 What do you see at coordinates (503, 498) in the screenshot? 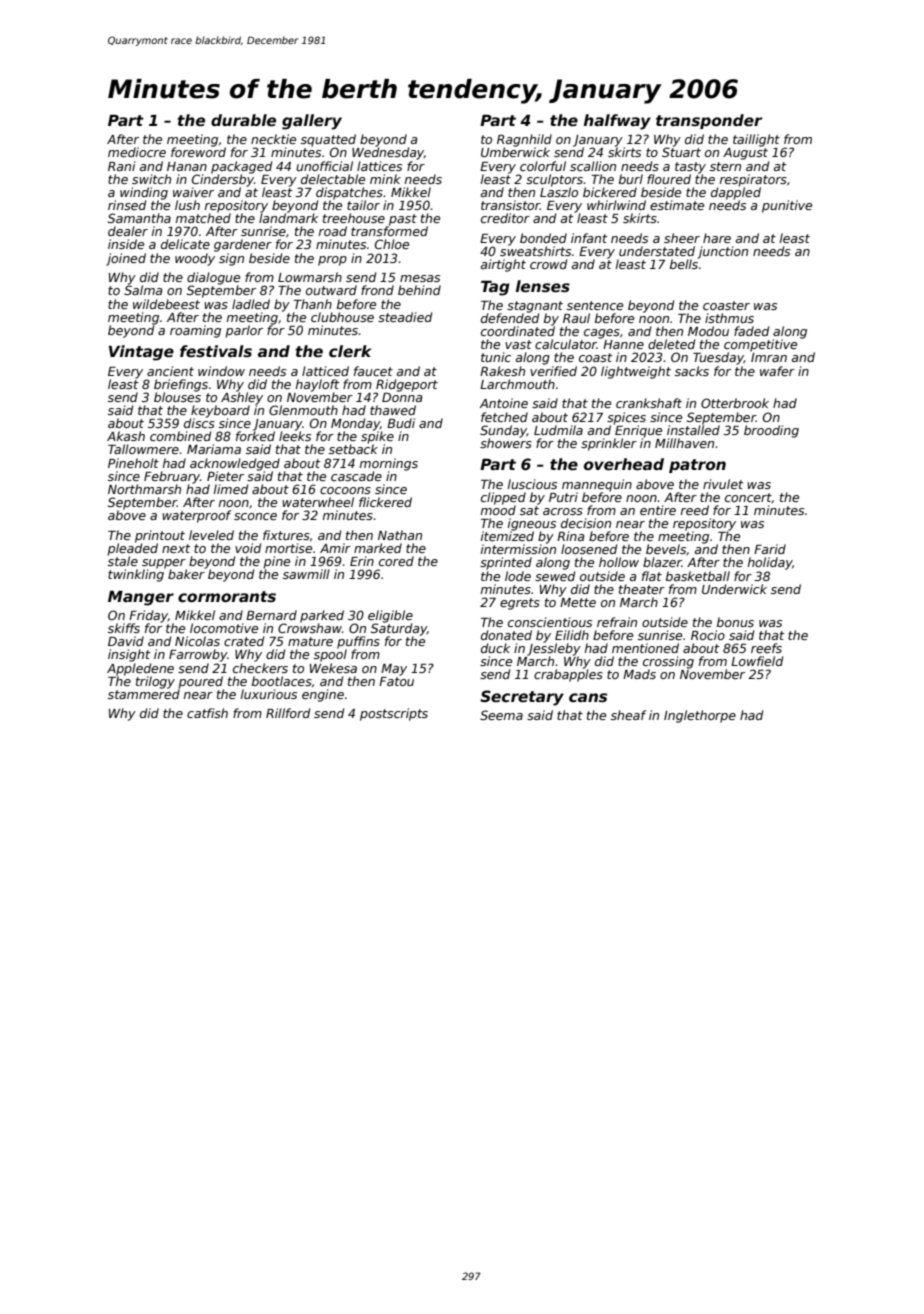
I see `clipped` at bounding box center [503, 498].
